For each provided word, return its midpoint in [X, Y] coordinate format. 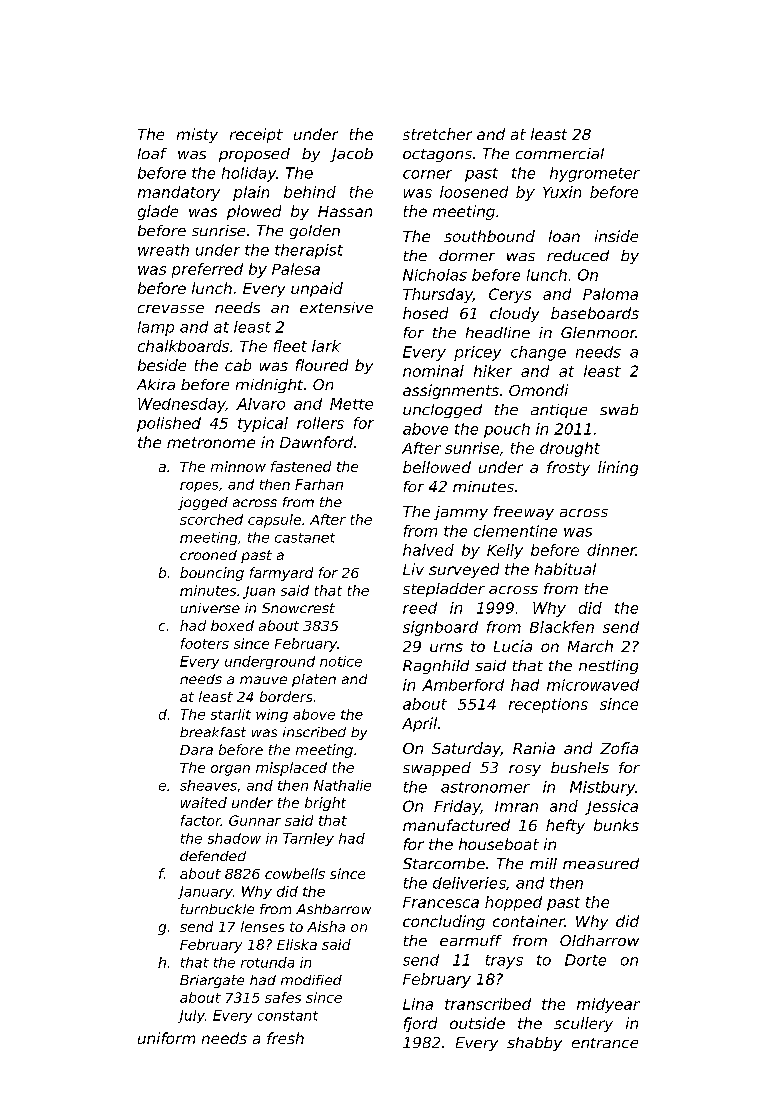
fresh [285, 1038]
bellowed [437, 467]
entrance [605, 1043]
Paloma [610, 294]
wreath [163, 250]
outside [477, 1023]
